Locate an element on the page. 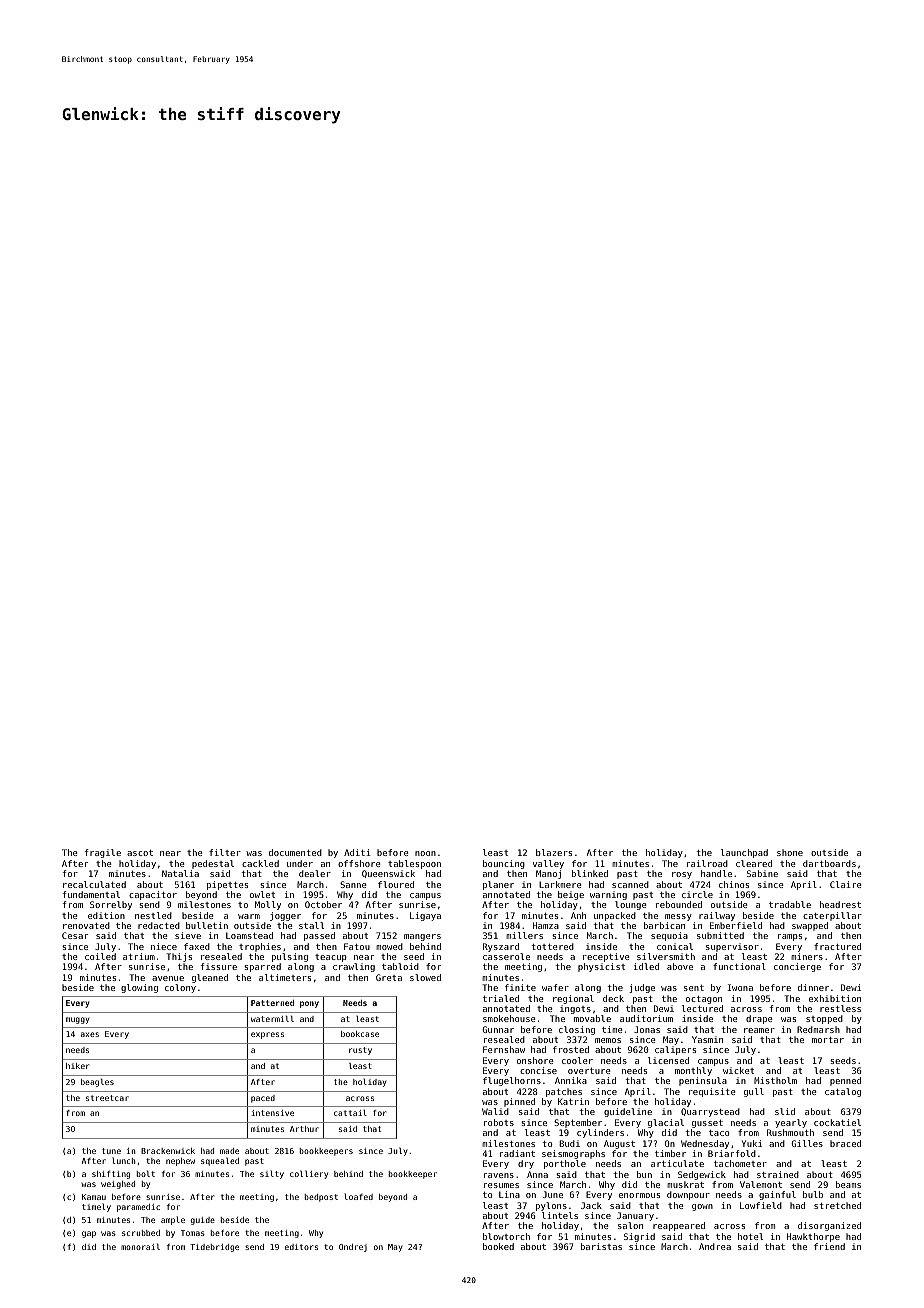 The width and height of the page is (924, 1308). robots is located at coordinates (499, 1122).
